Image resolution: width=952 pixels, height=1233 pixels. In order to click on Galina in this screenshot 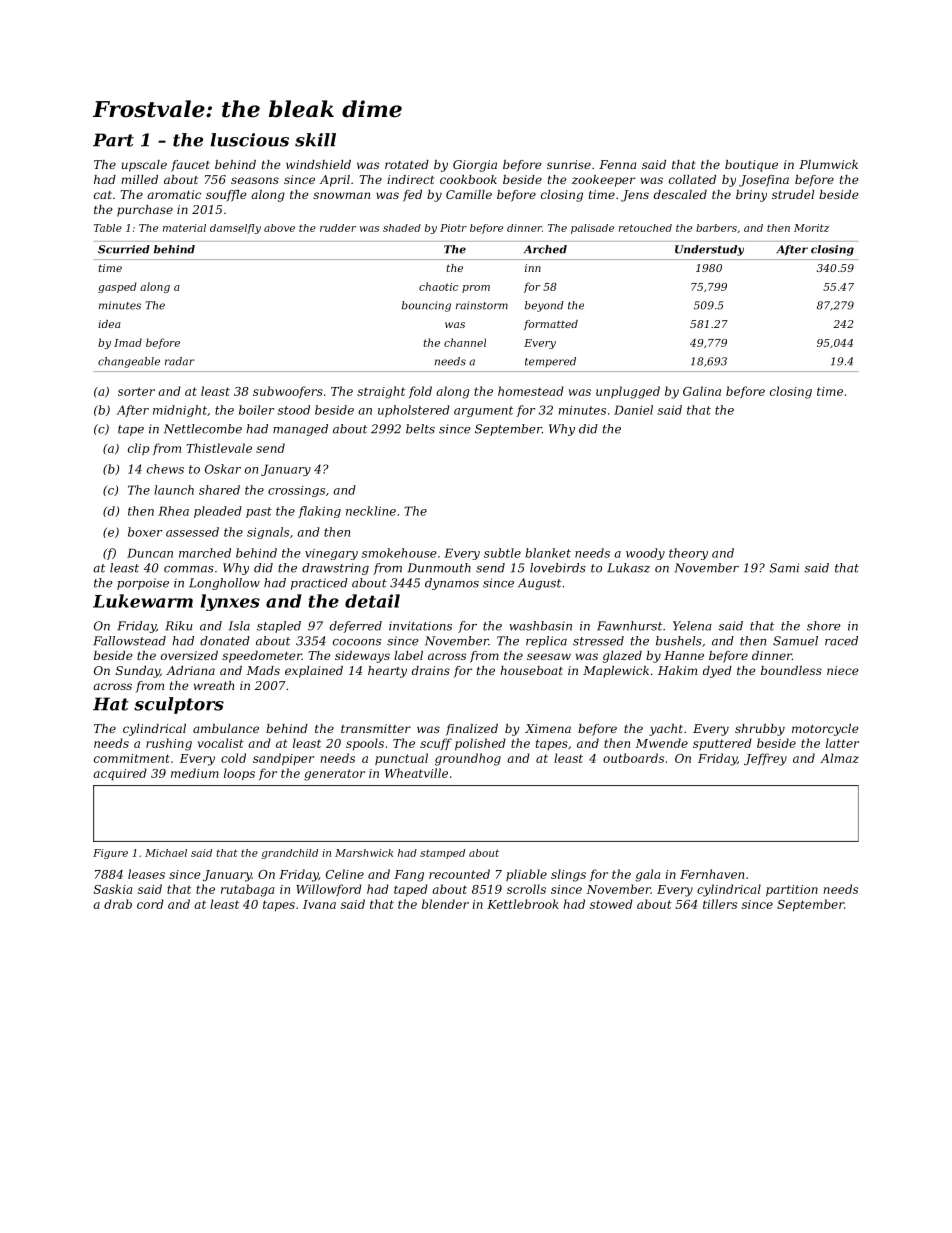, I will do `click(702, 391)`.
